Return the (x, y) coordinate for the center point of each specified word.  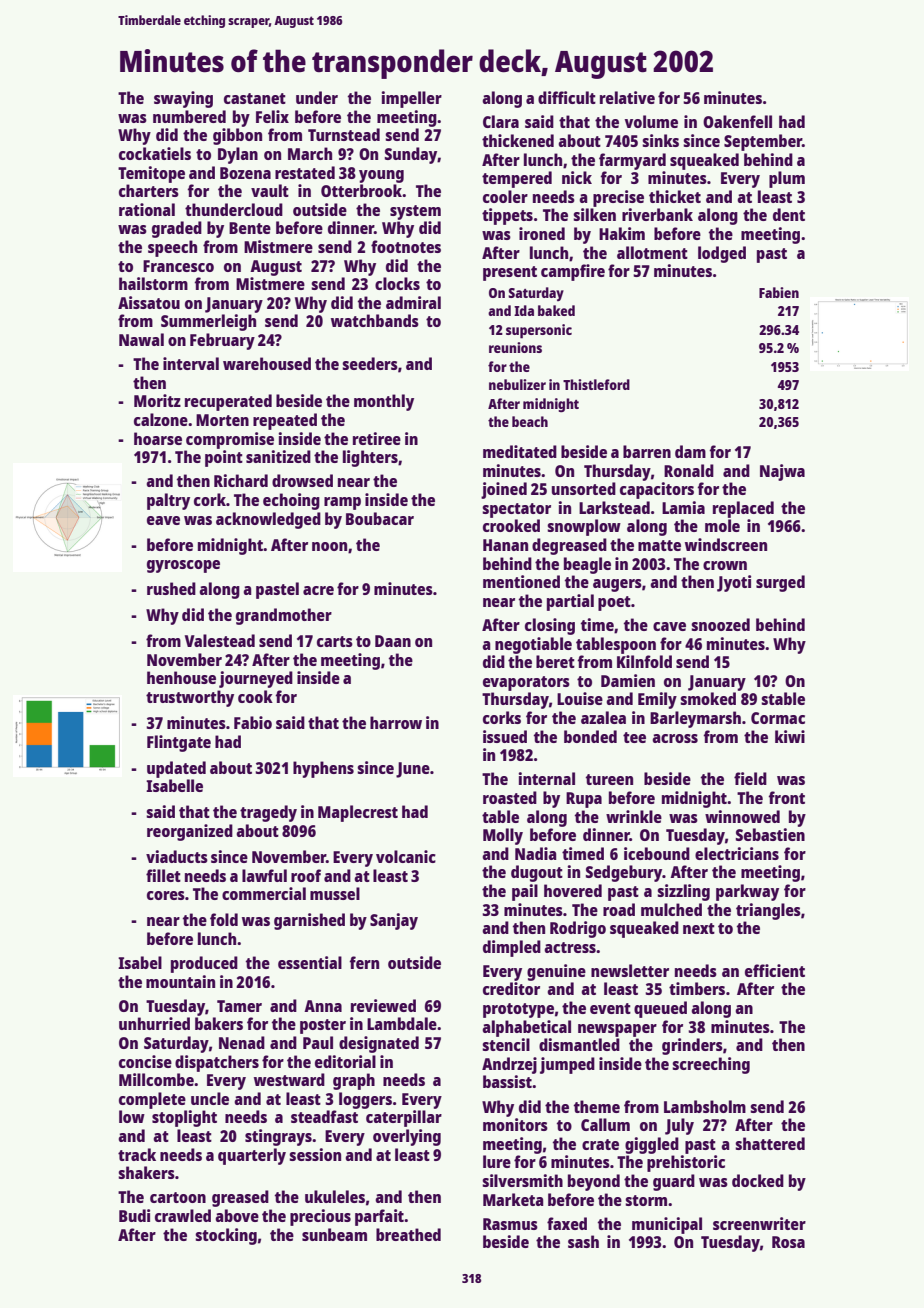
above (237, 1215)
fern (364, 962)
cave (669, 626)
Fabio (253, 722)
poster (323, 1026)
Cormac (778, 718)
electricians (737, 853)
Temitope (151, 174)
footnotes (406, 246)
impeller (411, 99)
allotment (652, 252)
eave (163, 520)
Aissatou (149, 302)
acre (318, 590)
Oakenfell (737, 121)
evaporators (526, 683)
